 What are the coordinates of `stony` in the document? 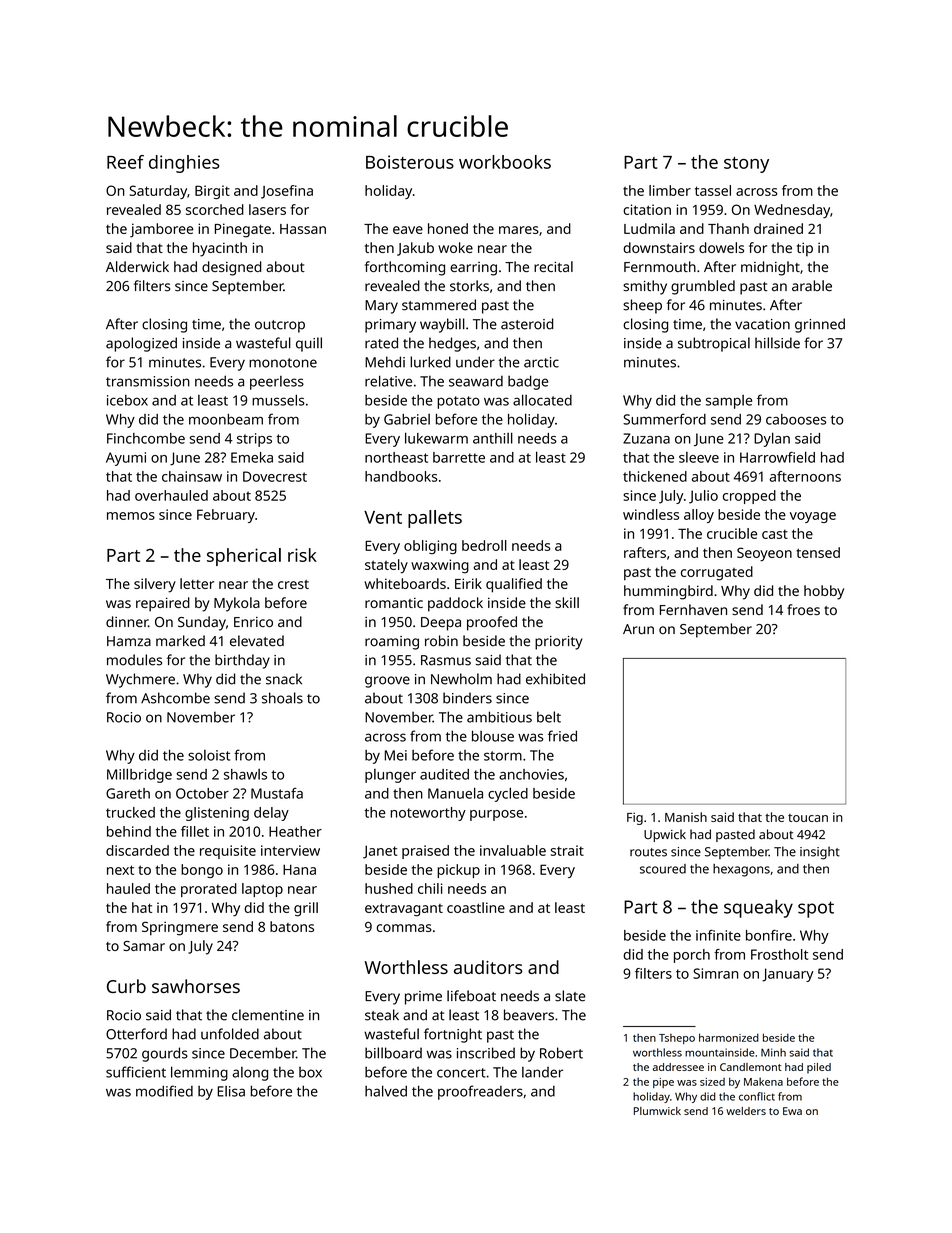 It's located at (746, 165).
